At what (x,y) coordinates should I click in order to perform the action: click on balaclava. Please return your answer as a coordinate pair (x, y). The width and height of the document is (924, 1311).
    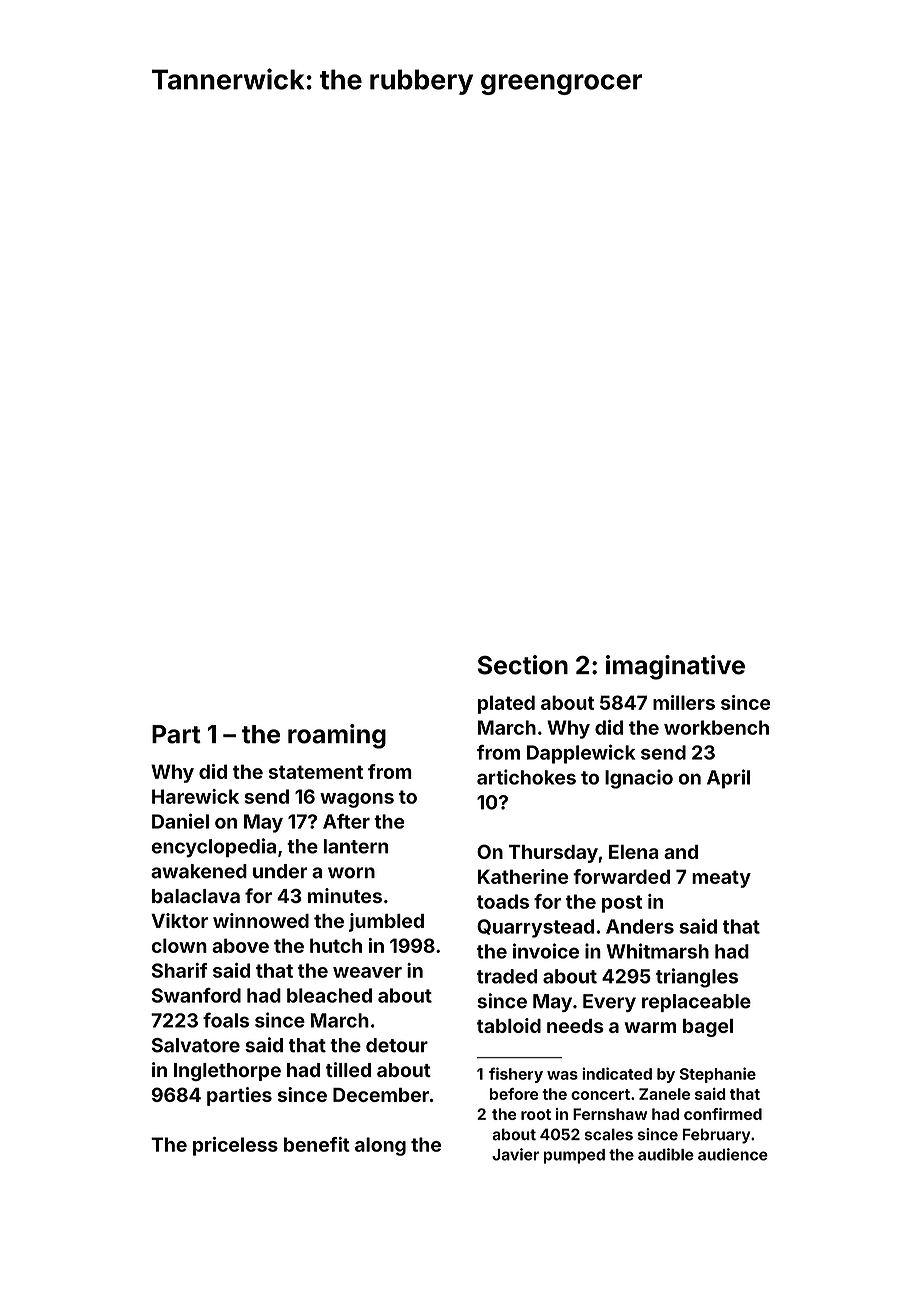
    Looking at the image, I should click on (196, 896).
